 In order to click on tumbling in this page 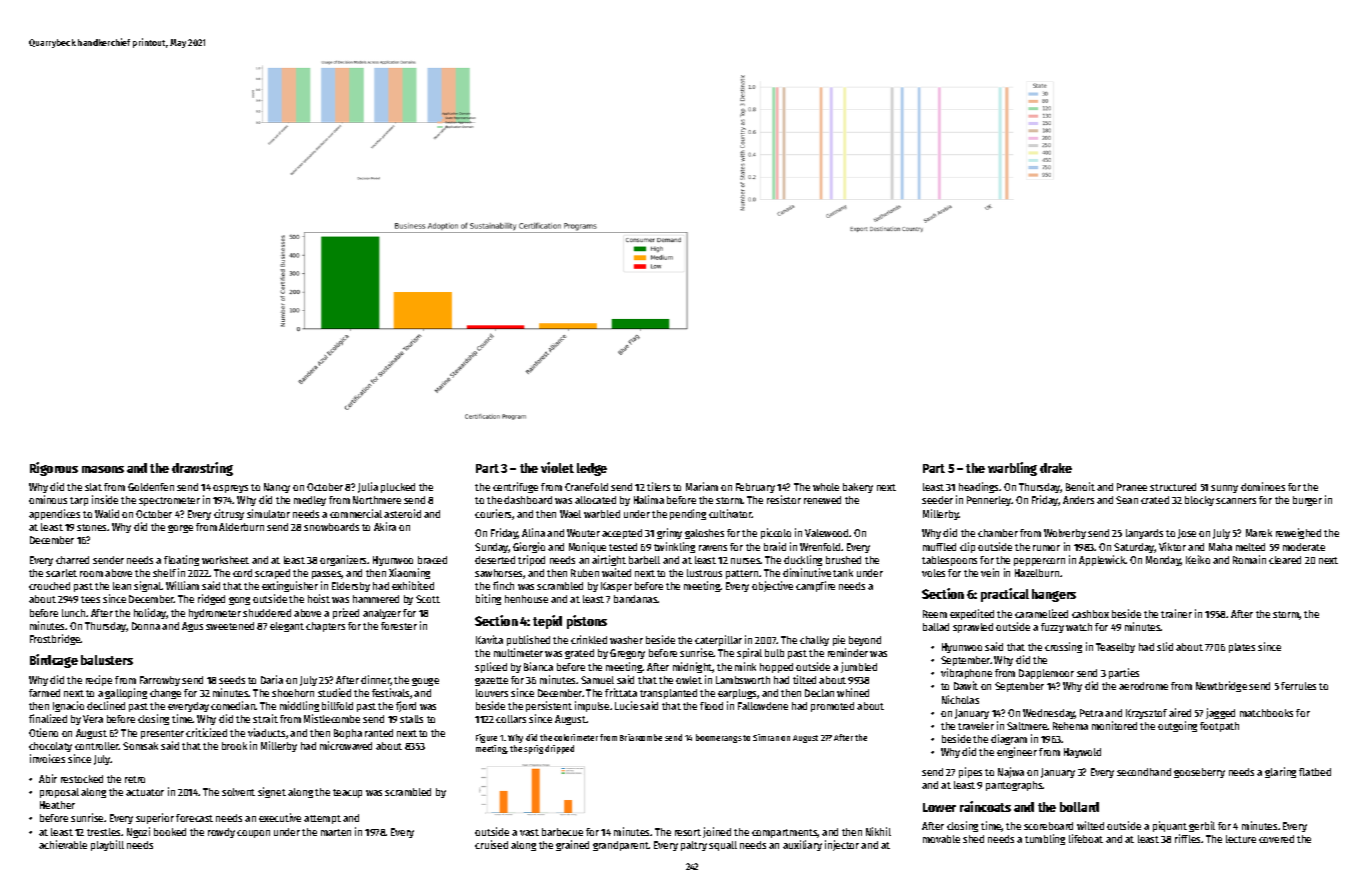, I will do `click(1045, 839)`.
